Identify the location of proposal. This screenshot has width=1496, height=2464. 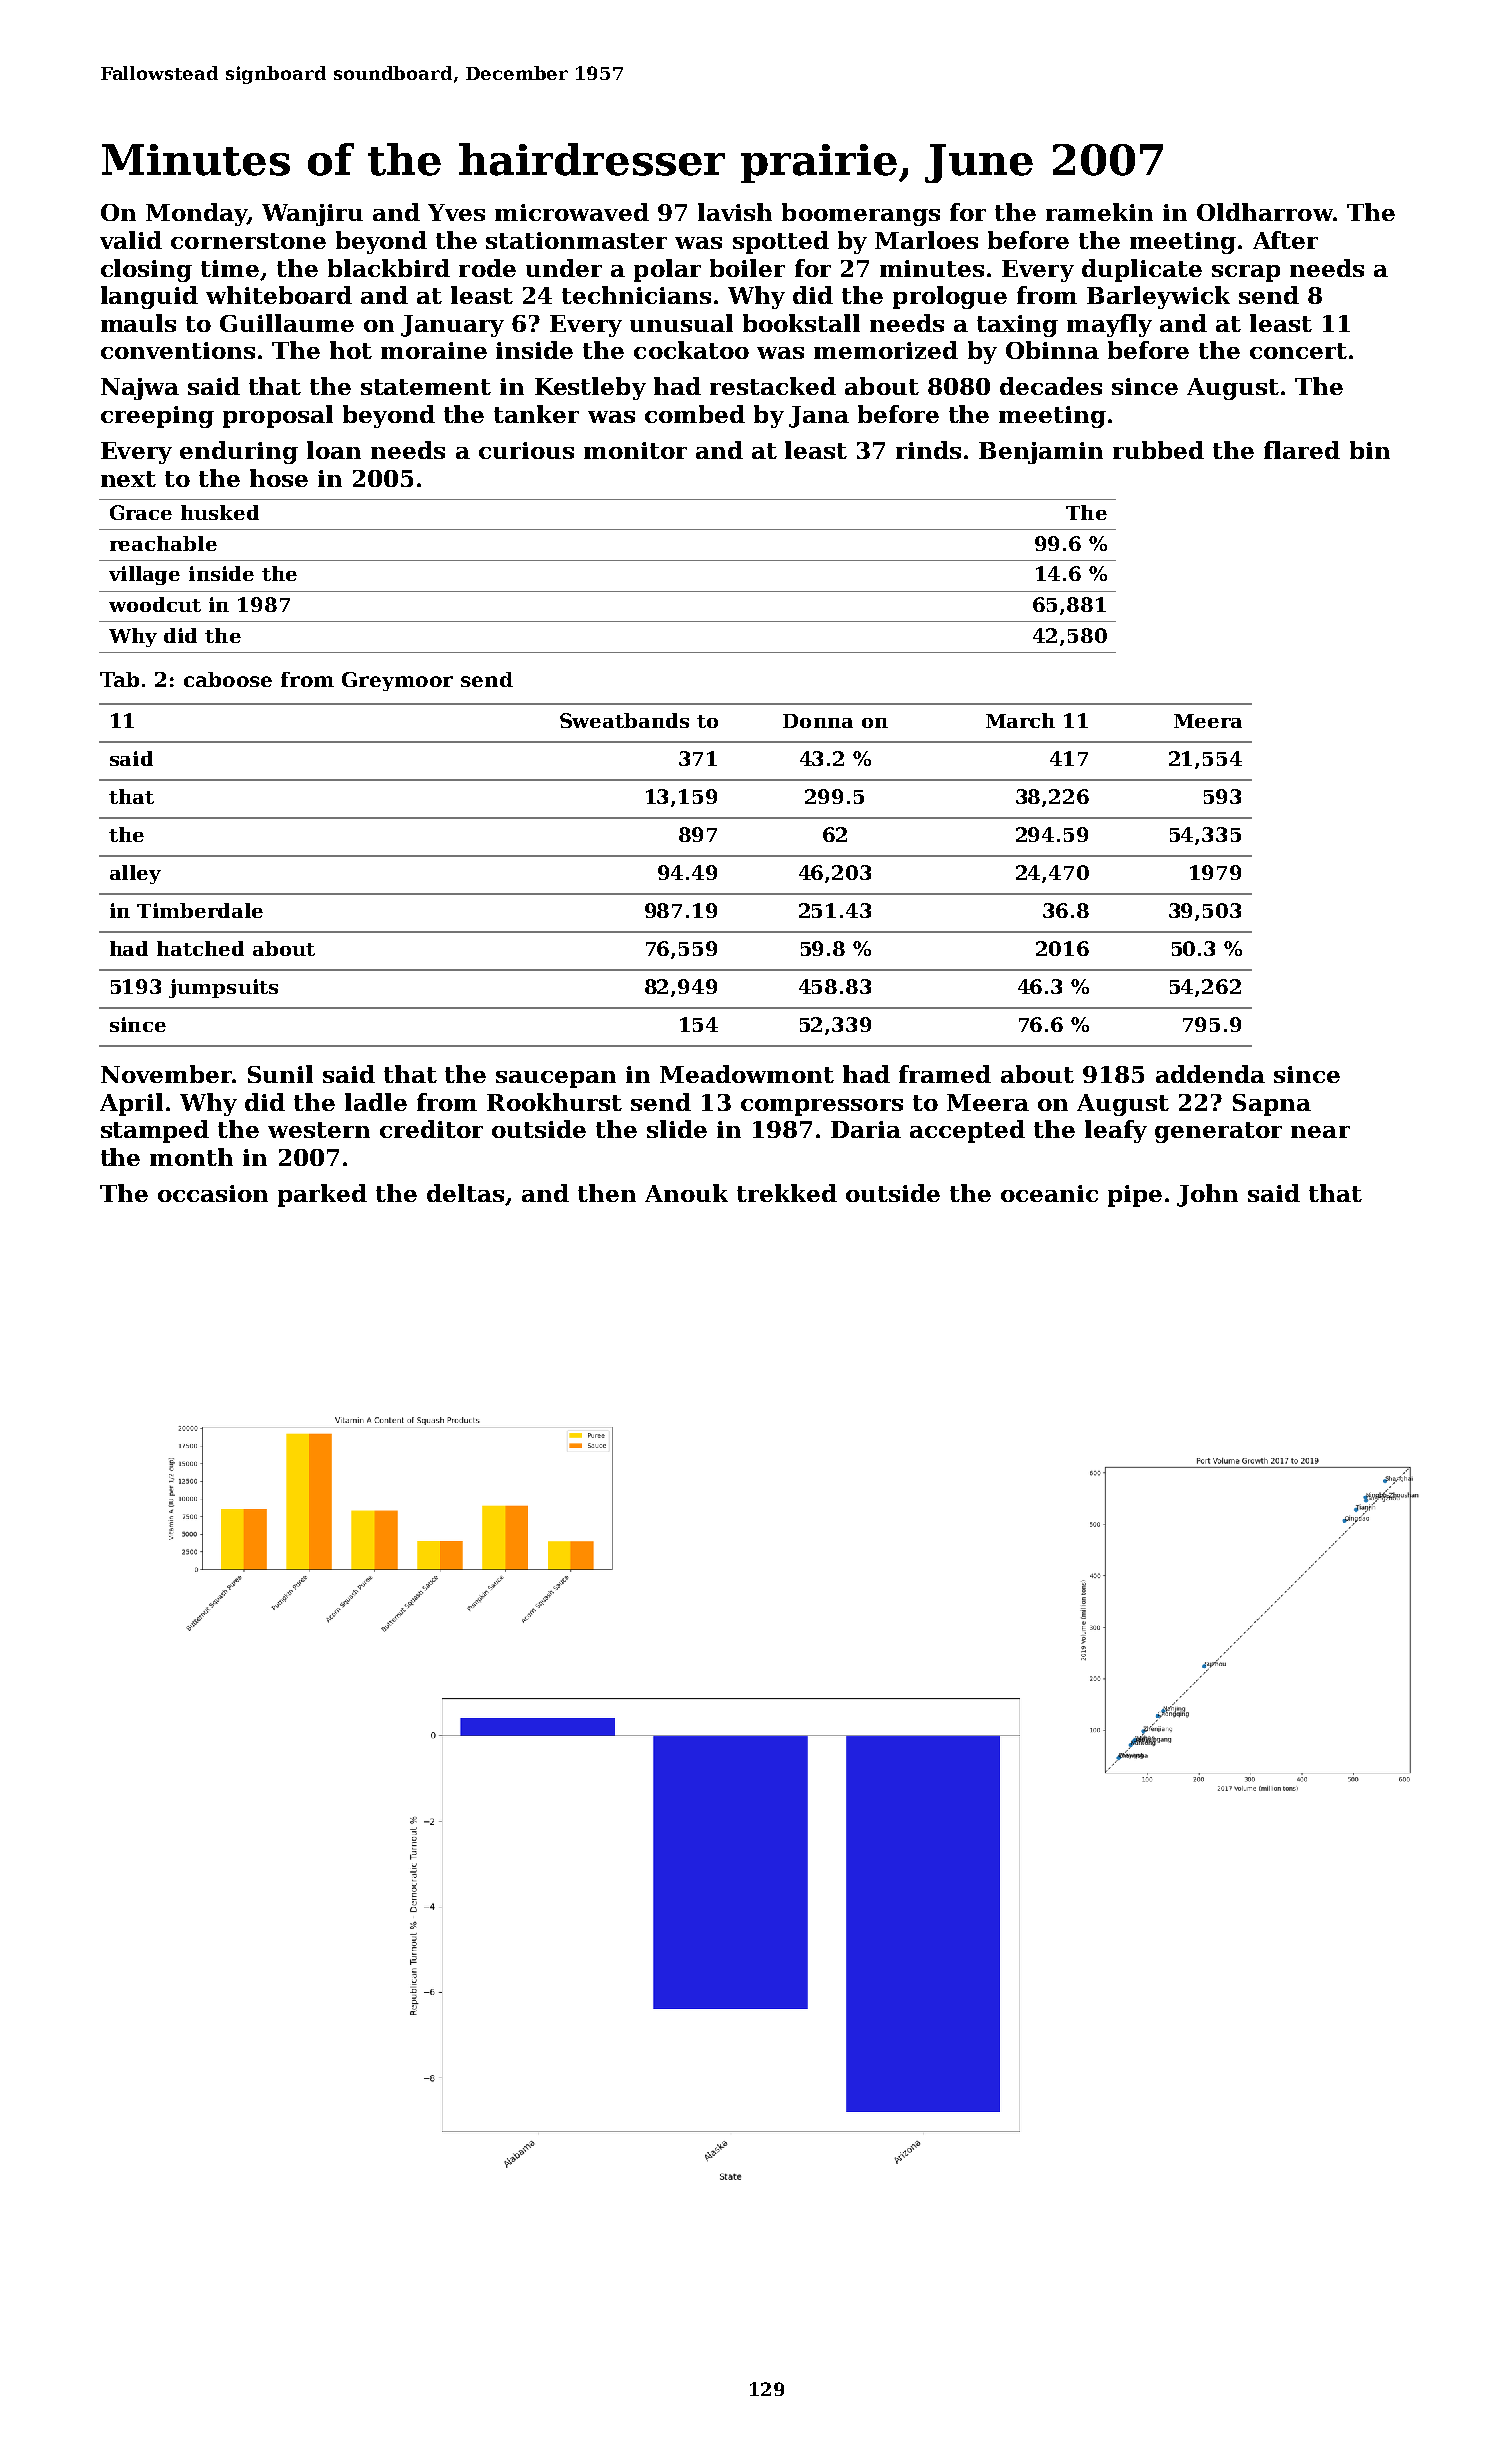
(278, 416).
